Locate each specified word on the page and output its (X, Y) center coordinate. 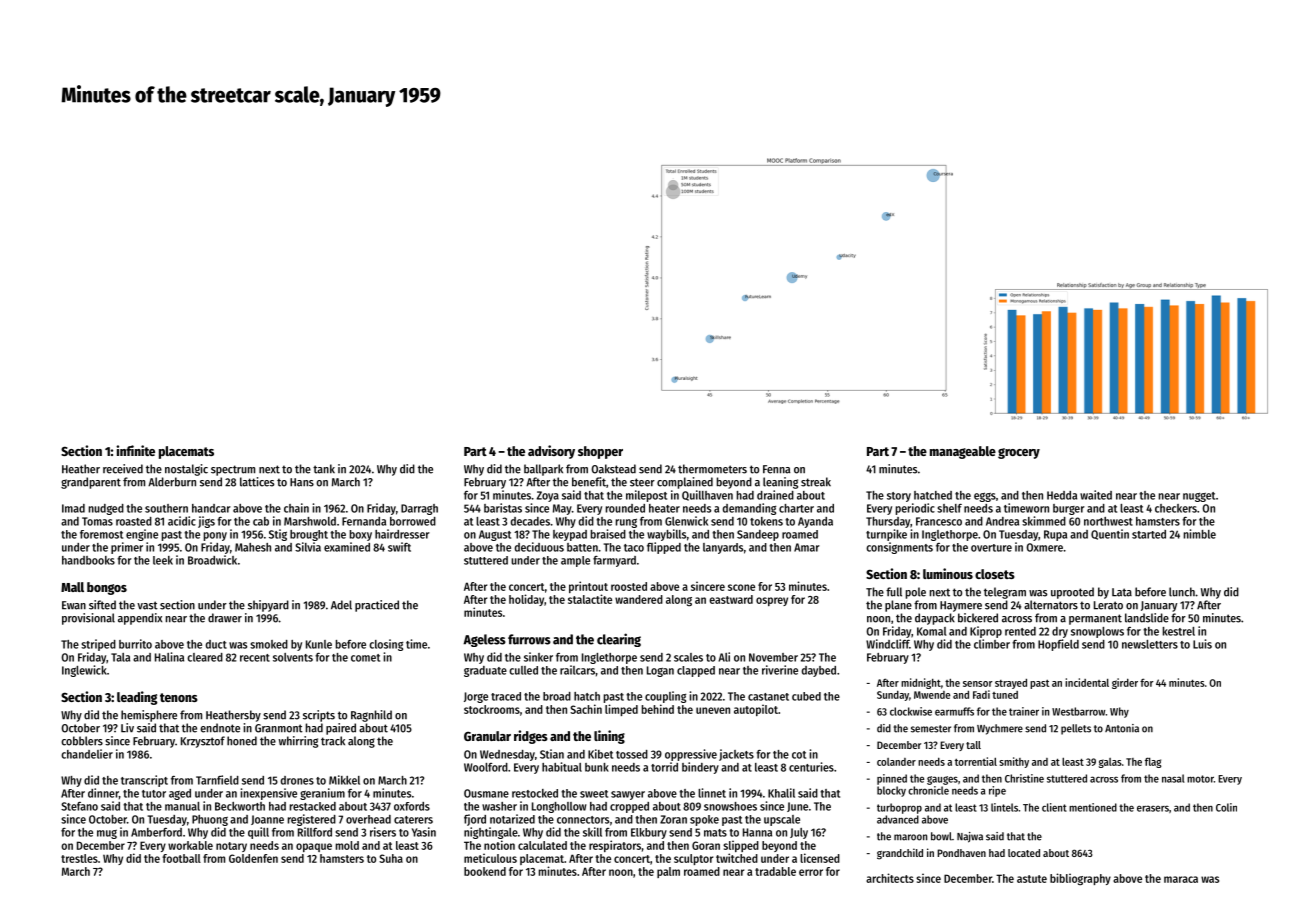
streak (816, 482)
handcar (211, 508)
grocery (1019, 453)
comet (365, 658)
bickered (978, 618)
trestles (79, 858)
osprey (772, 601)
